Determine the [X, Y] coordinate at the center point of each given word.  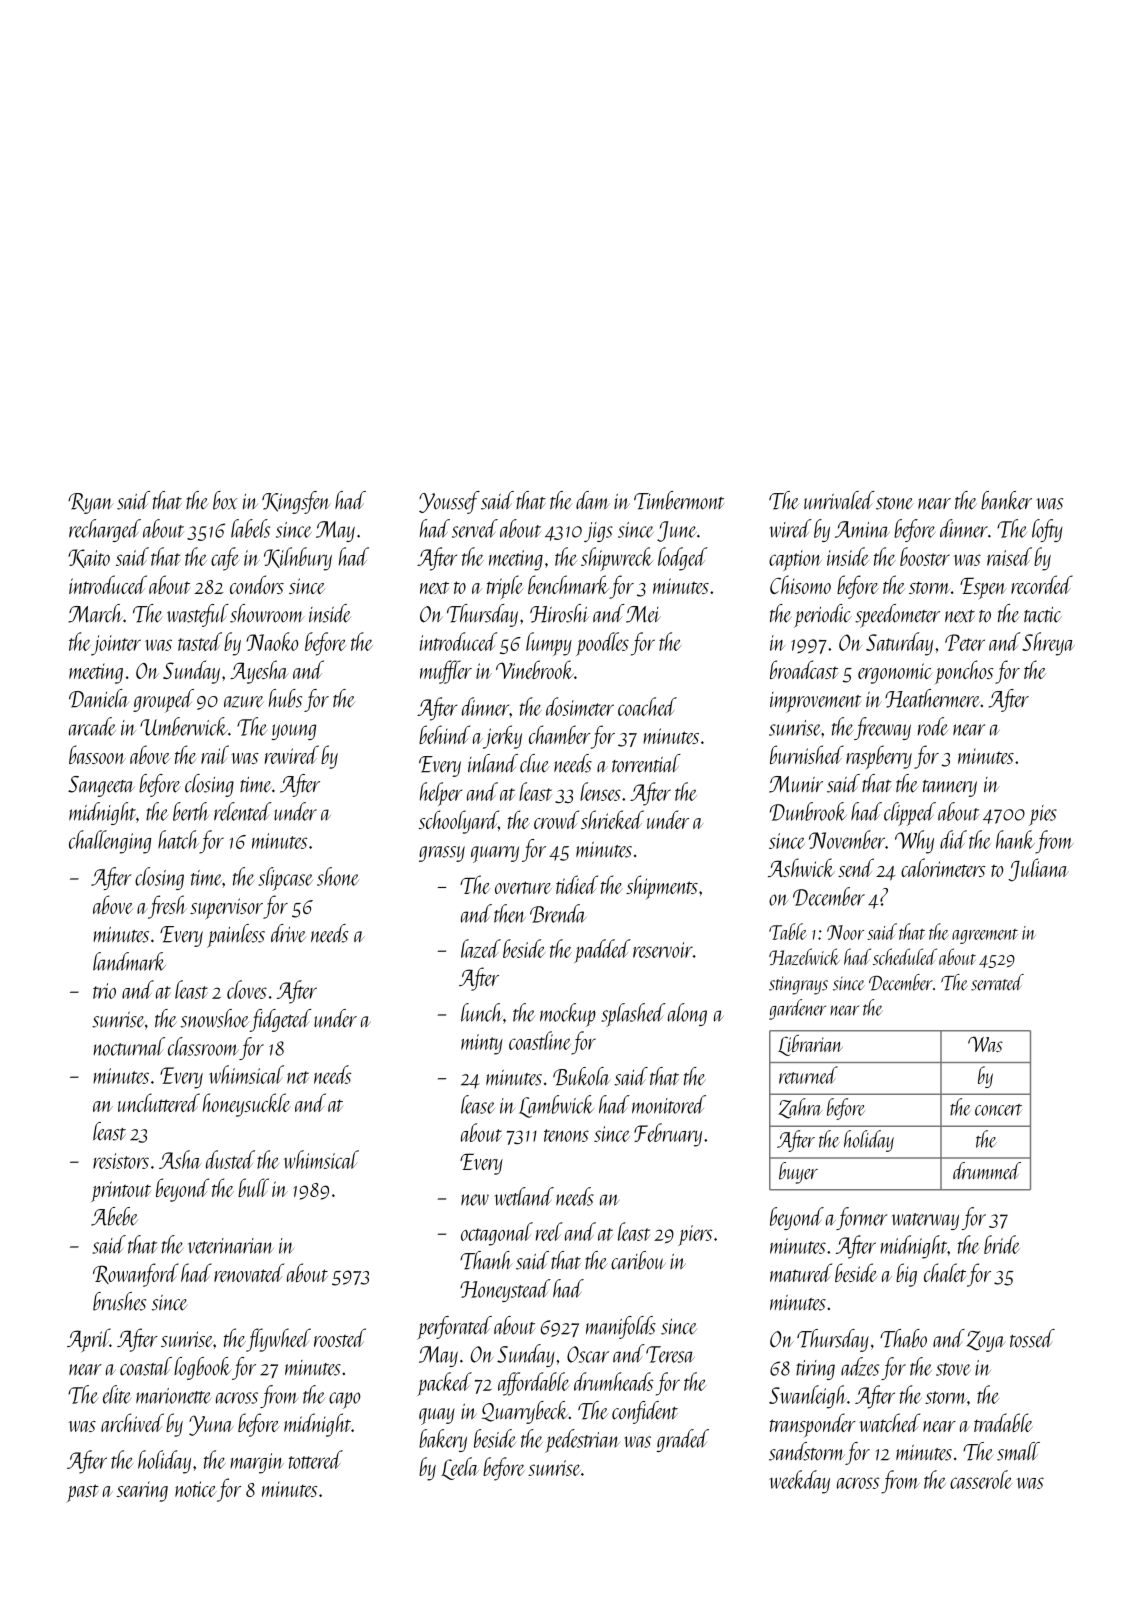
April [88, 1340]
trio [104, 991]
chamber [560, 734]
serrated [997, 982]
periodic [823, 616]
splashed [633, 1015]
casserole [981, 1479]
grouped [163, 701]
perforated [454, 1328]
